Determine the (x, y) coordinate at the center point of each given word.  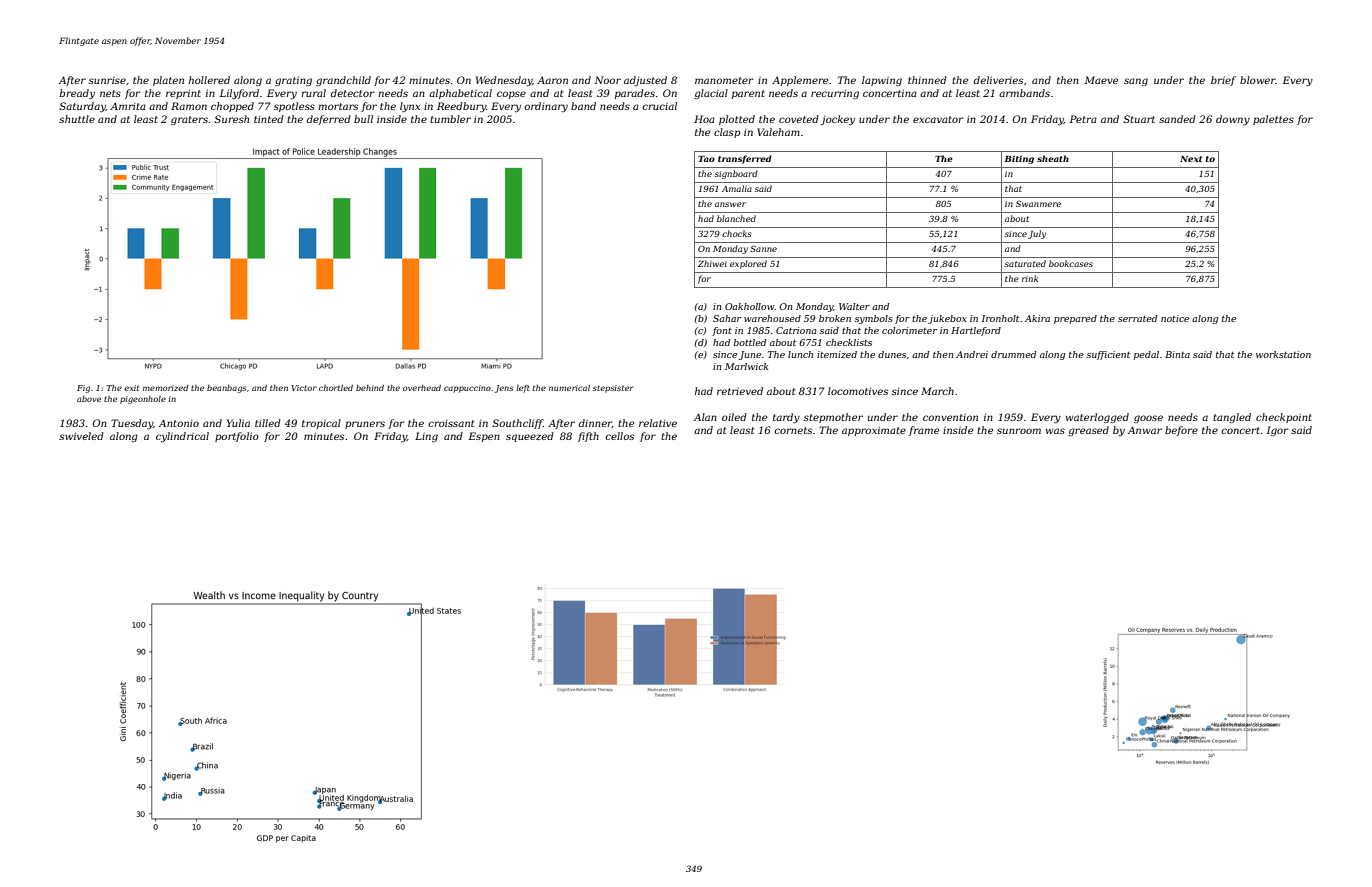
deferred (329, 120)
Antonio (179, 423)
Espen (484, 437)
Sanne (763, 248)
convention (950, 417)
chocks (737, 233)
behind (370, 388)
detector (353, 93)
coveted (799, 119)
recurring (835, 94)
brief (1223, 81)
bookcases (1071, 263)
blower (1258, 80)
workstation (1283, 354)
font (722, 331)
